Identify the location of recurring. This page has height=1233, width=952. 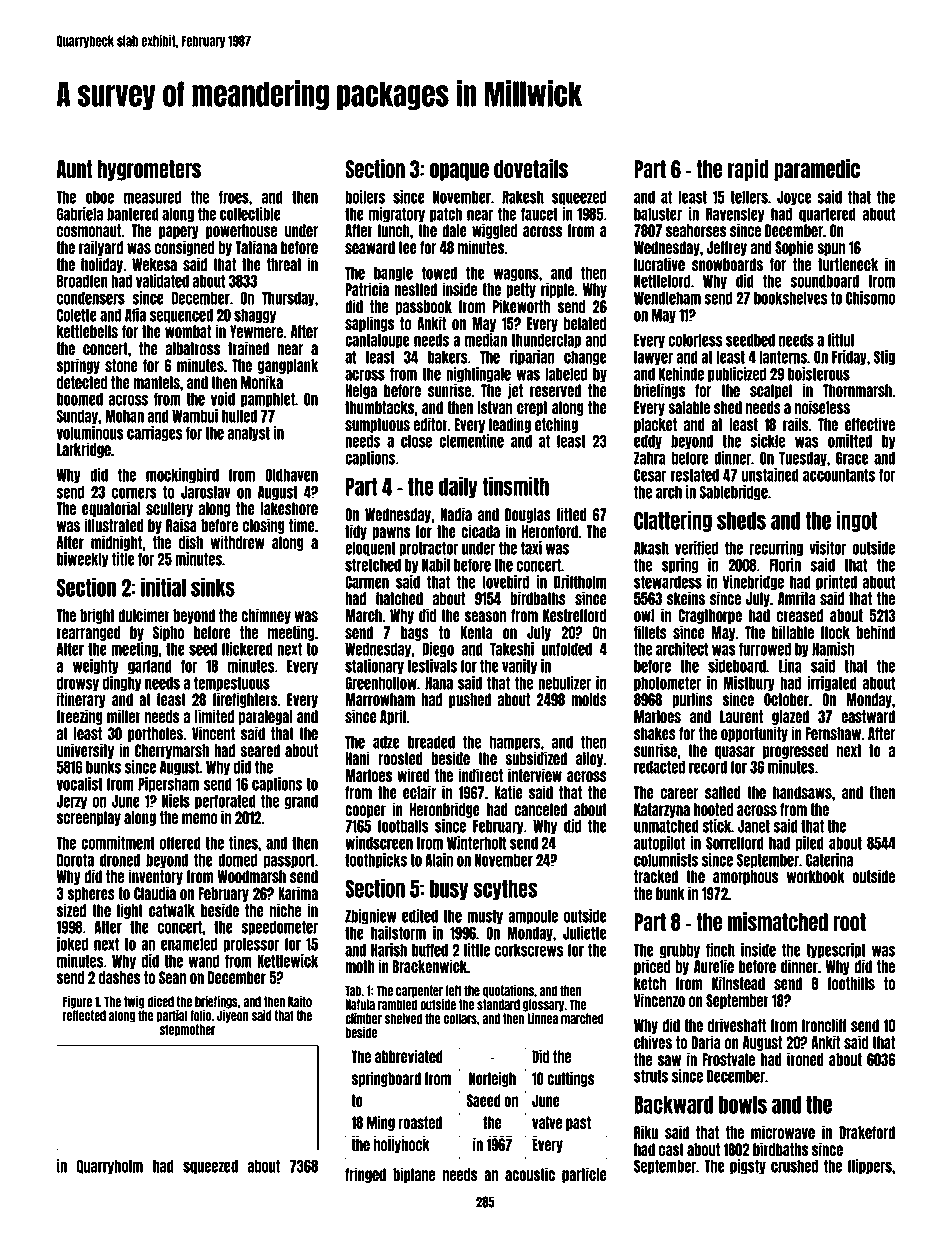
(776, 549).
